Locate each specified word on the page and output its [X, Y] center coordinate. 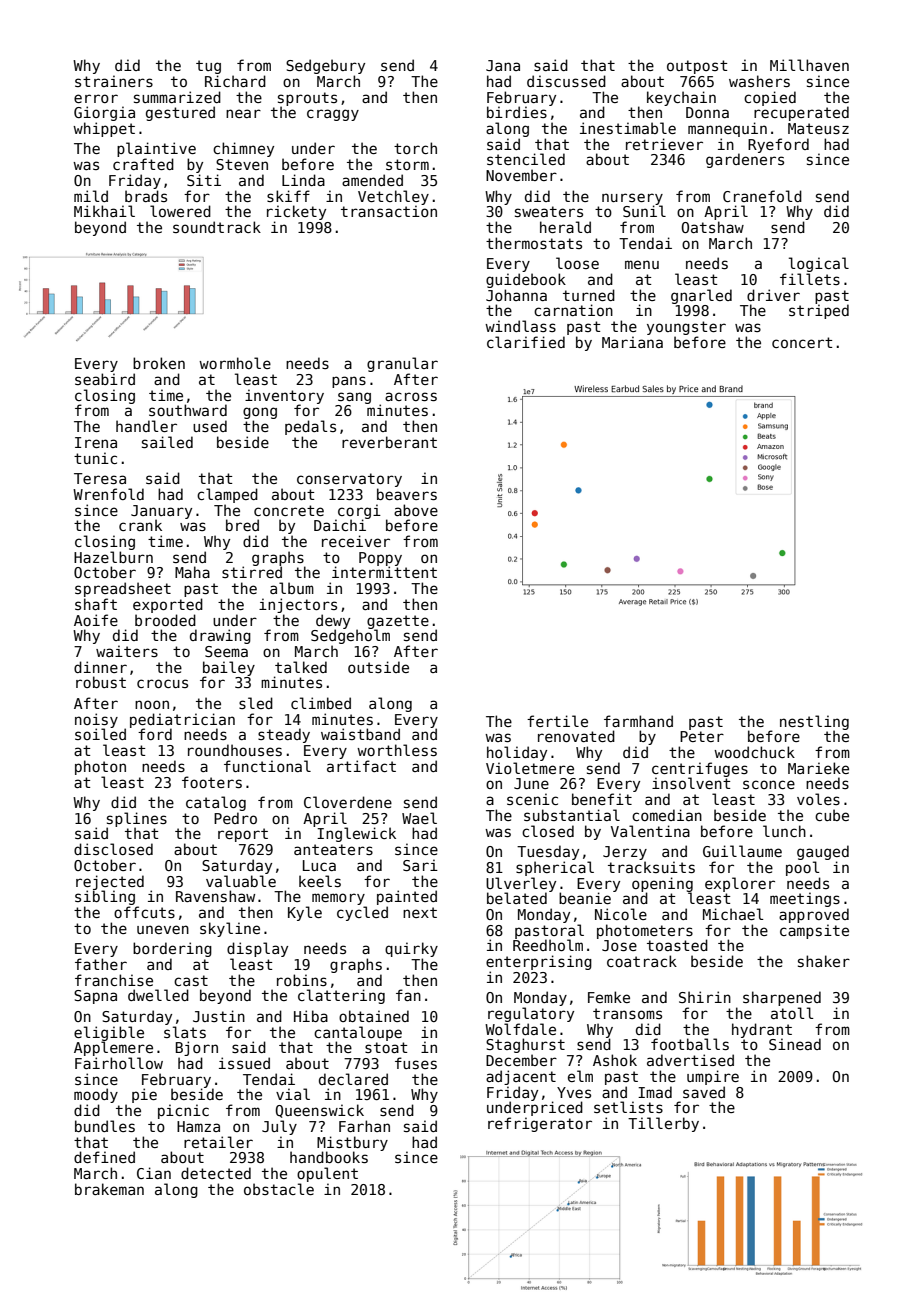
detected [216, 1173]
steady [284, 735]
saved [704, 1092]
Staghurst [525, 1045]
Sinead [795, 1044]
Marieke [818, 768]
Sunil [644, 211]
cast [191, 980]
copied [770, 98]
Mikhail [104, 211]
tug [208, 67]
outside [378, 667]
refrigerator [540, 1124]
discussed [566, 81]
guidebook [526, 280]
